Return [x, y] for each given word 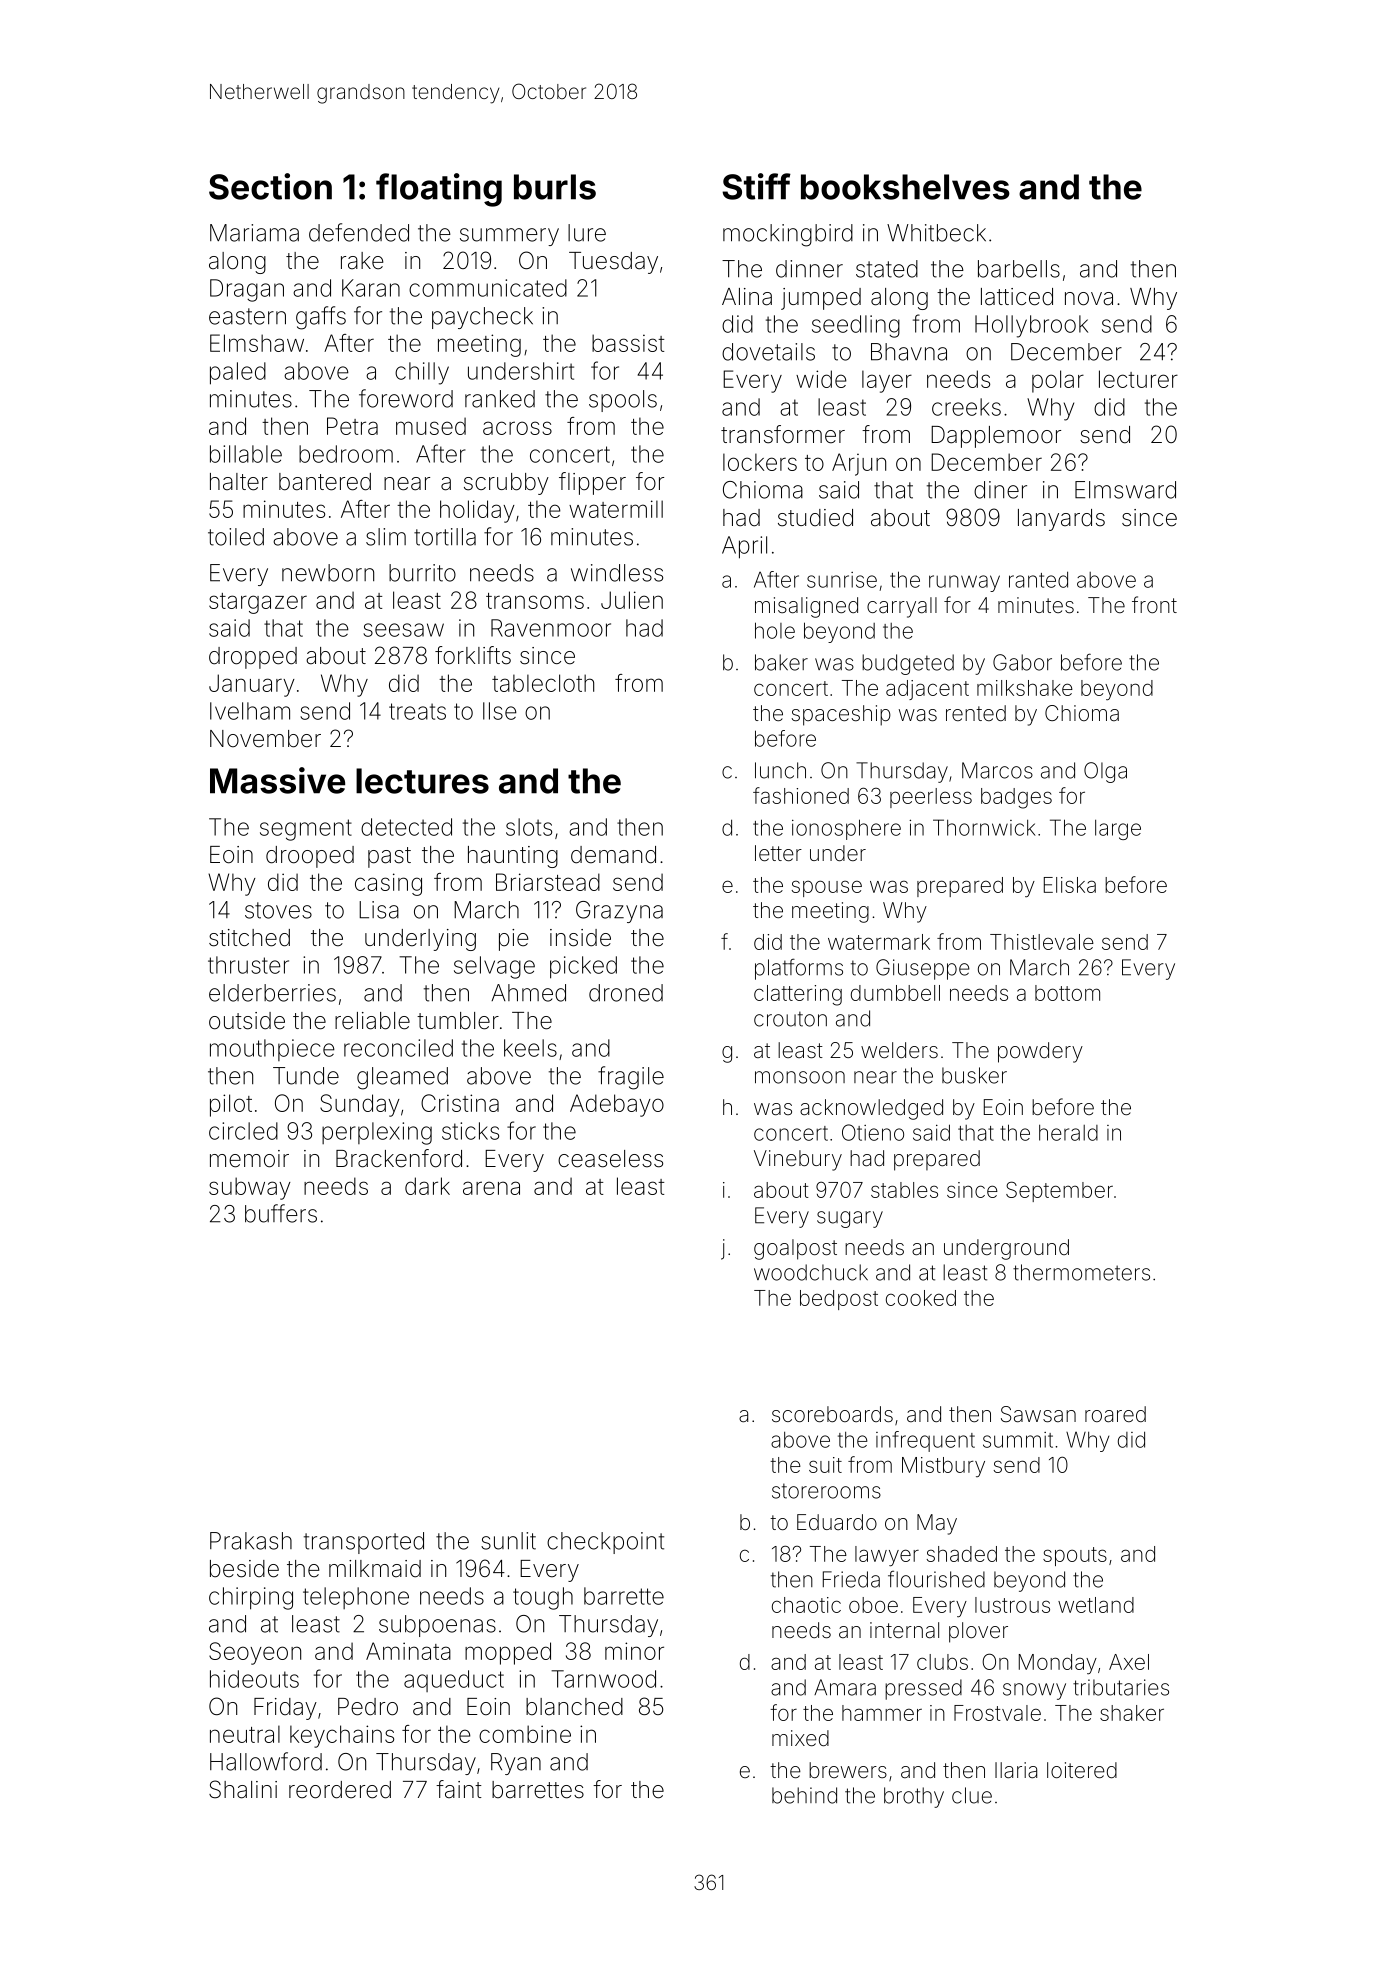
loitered [1082, 1770]
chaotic [806, 1605]
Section [270, 186]
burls [555, 187]
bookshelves [905, 187]
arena [491, 1188]
